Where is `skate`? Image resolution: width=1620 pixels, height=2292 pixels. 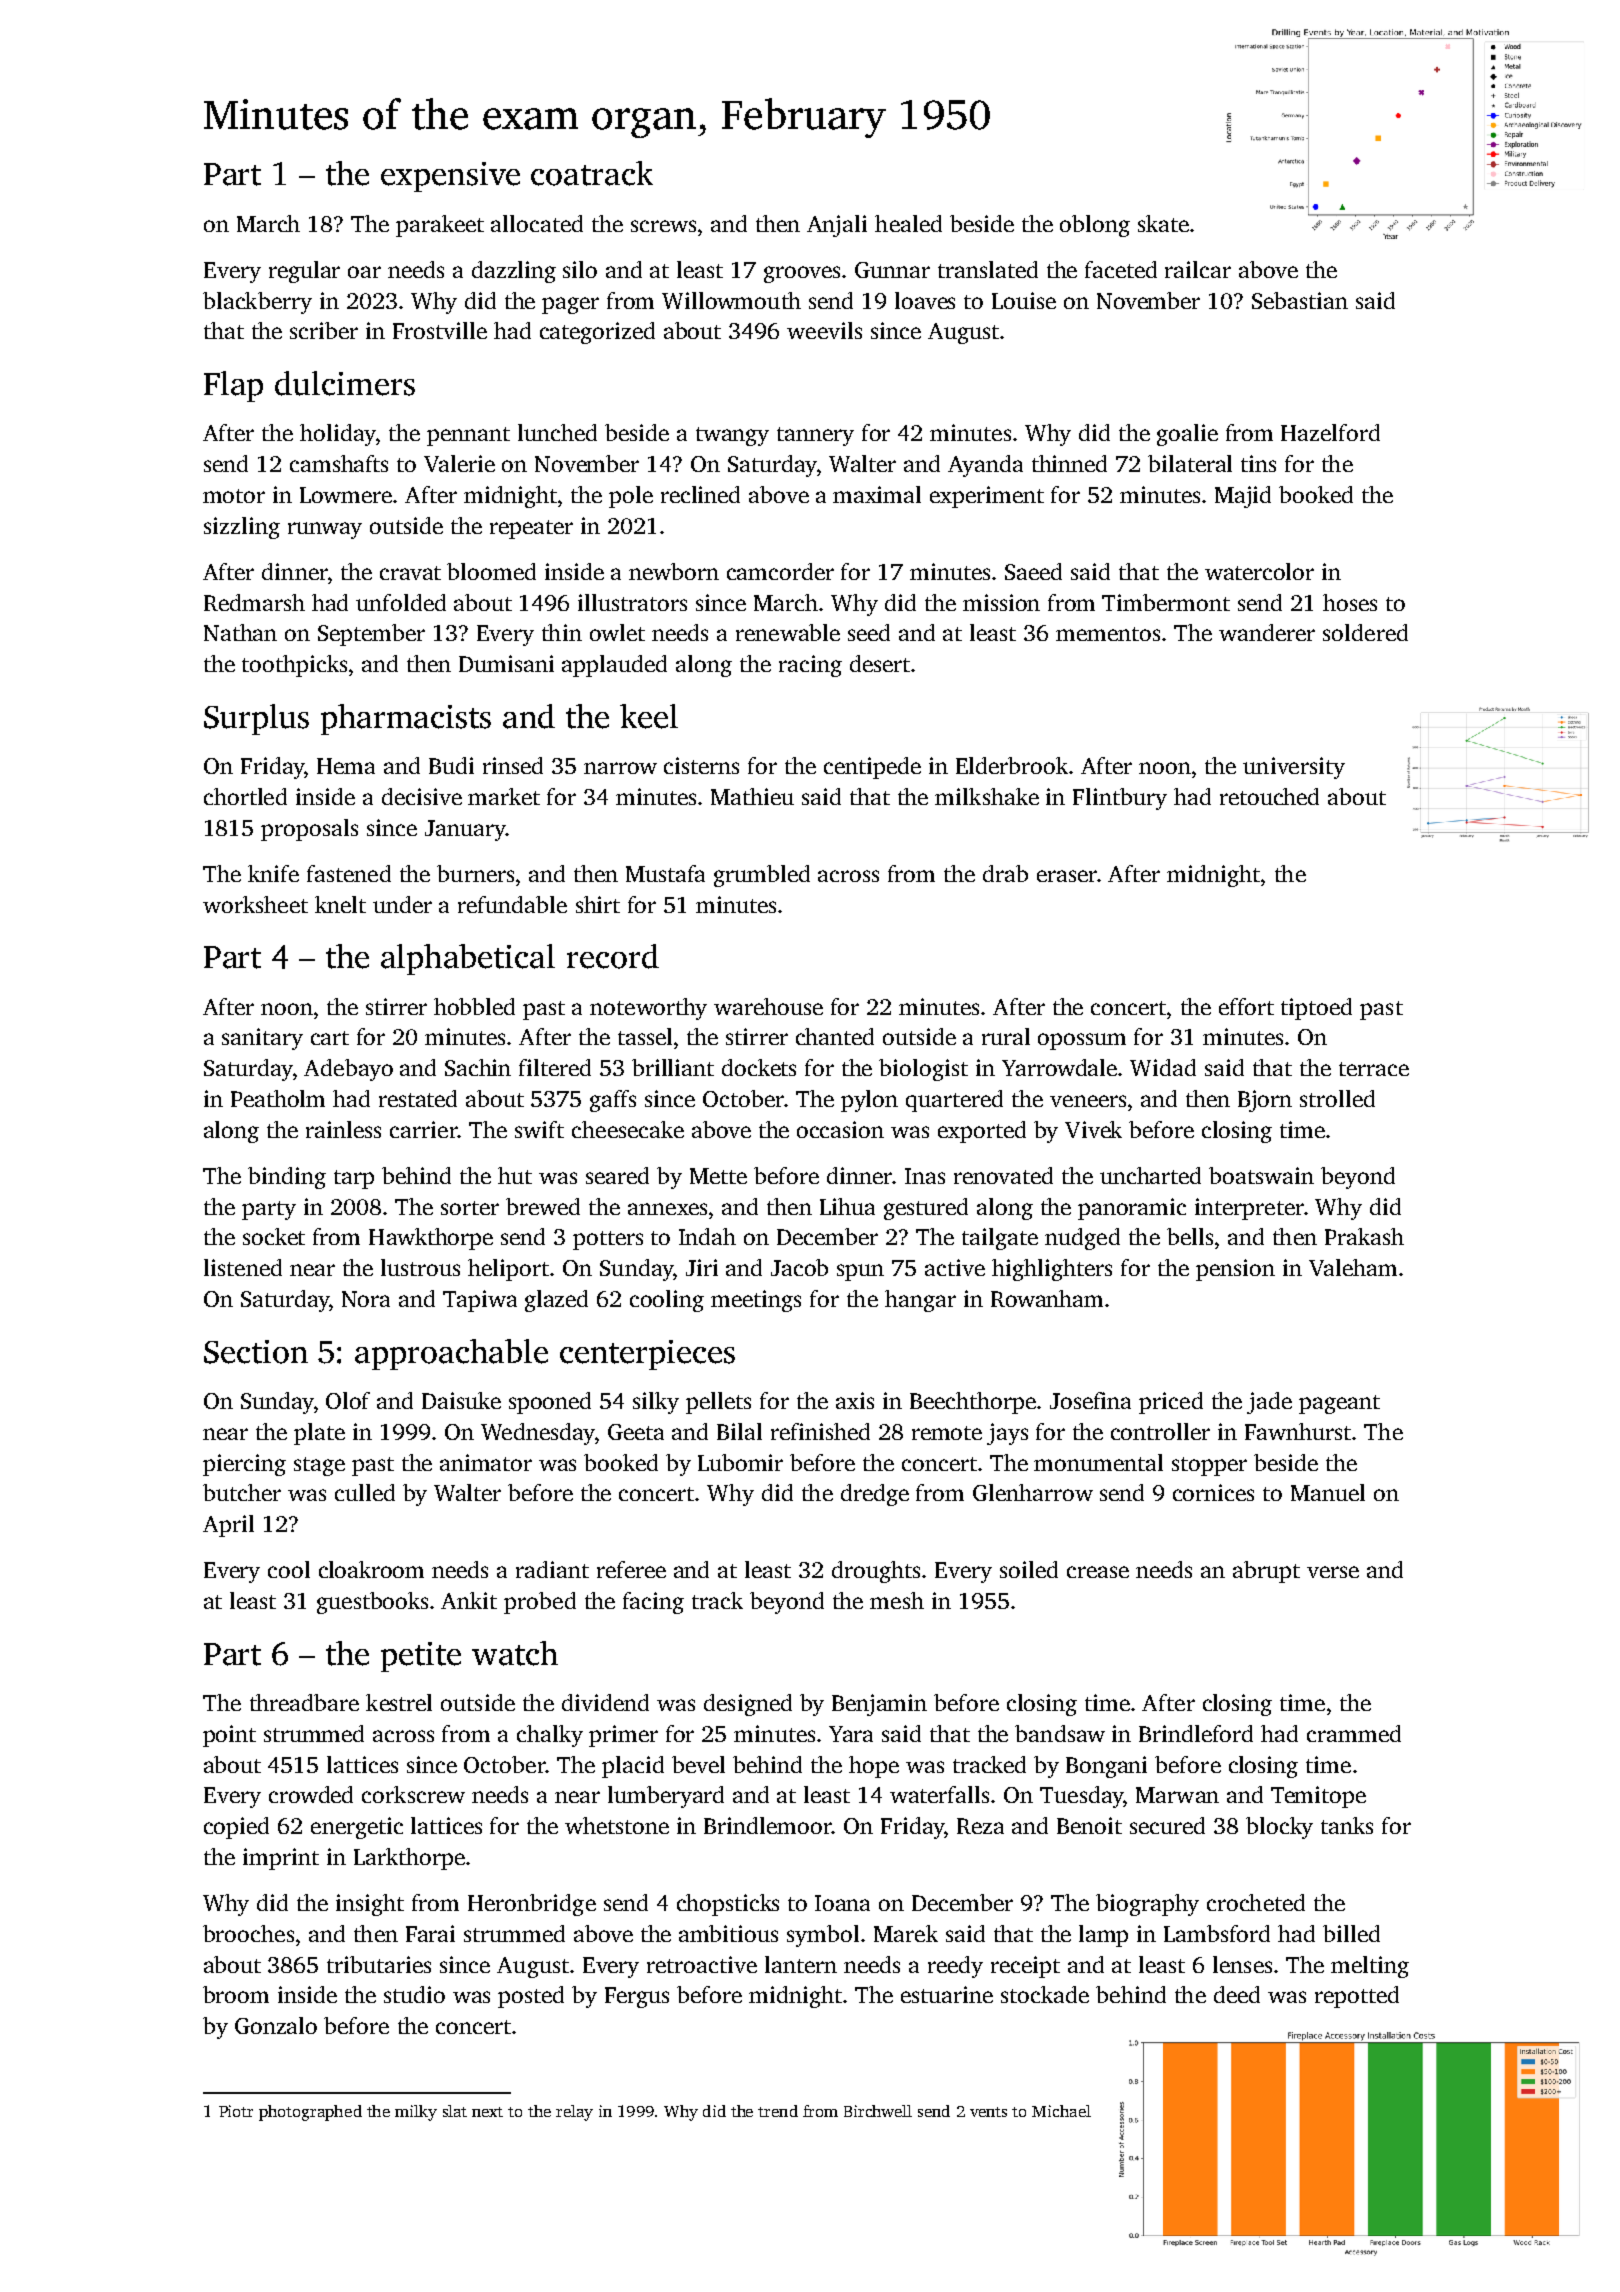 skate is located at coordinates (1163, 223).
